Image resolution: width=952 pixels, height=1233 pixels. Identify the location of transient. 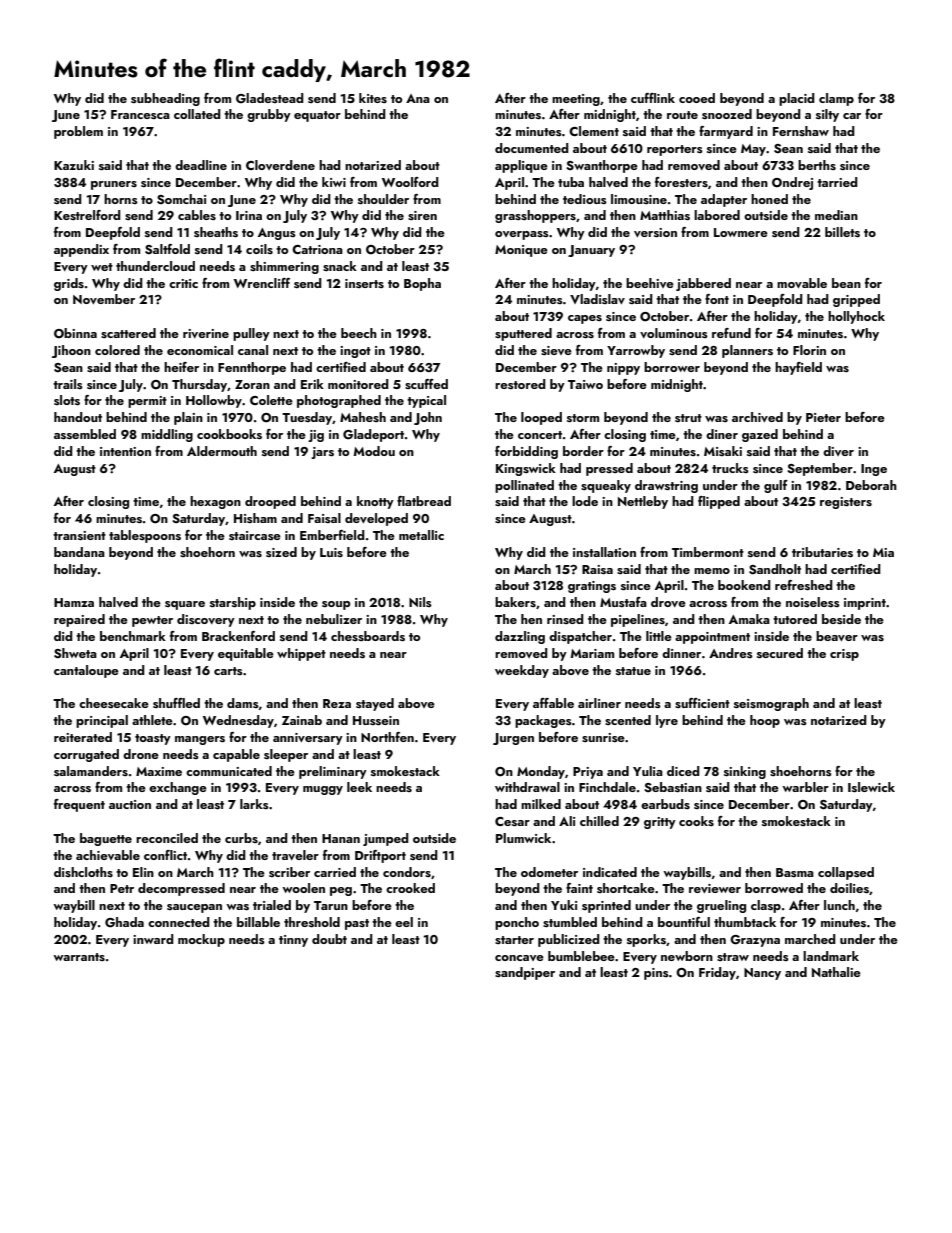
(79, 535).
